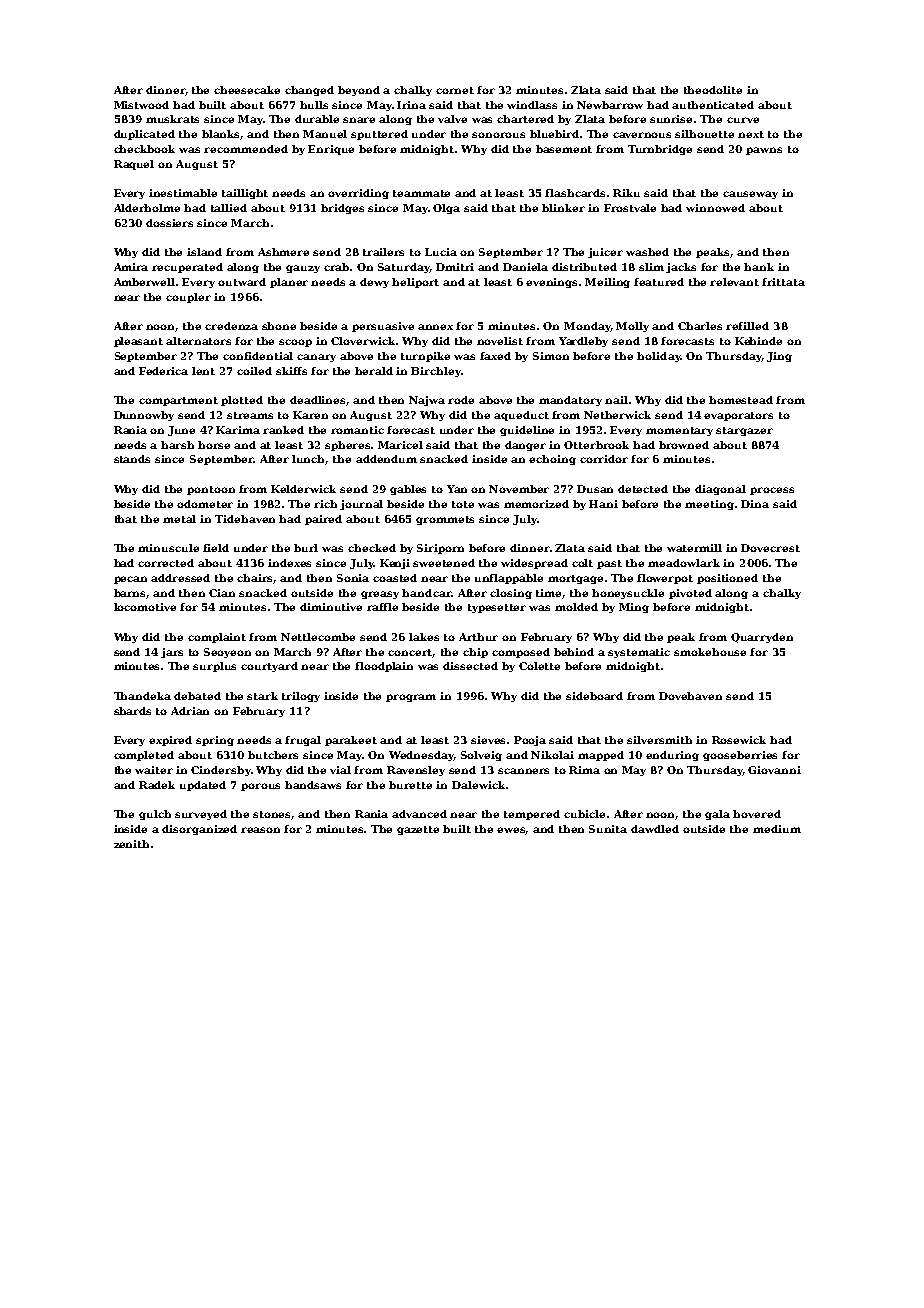  What do you see at coordinates (427, 401) in the screenshot?
I see `Najwa` at bounding box center [427, 401].
